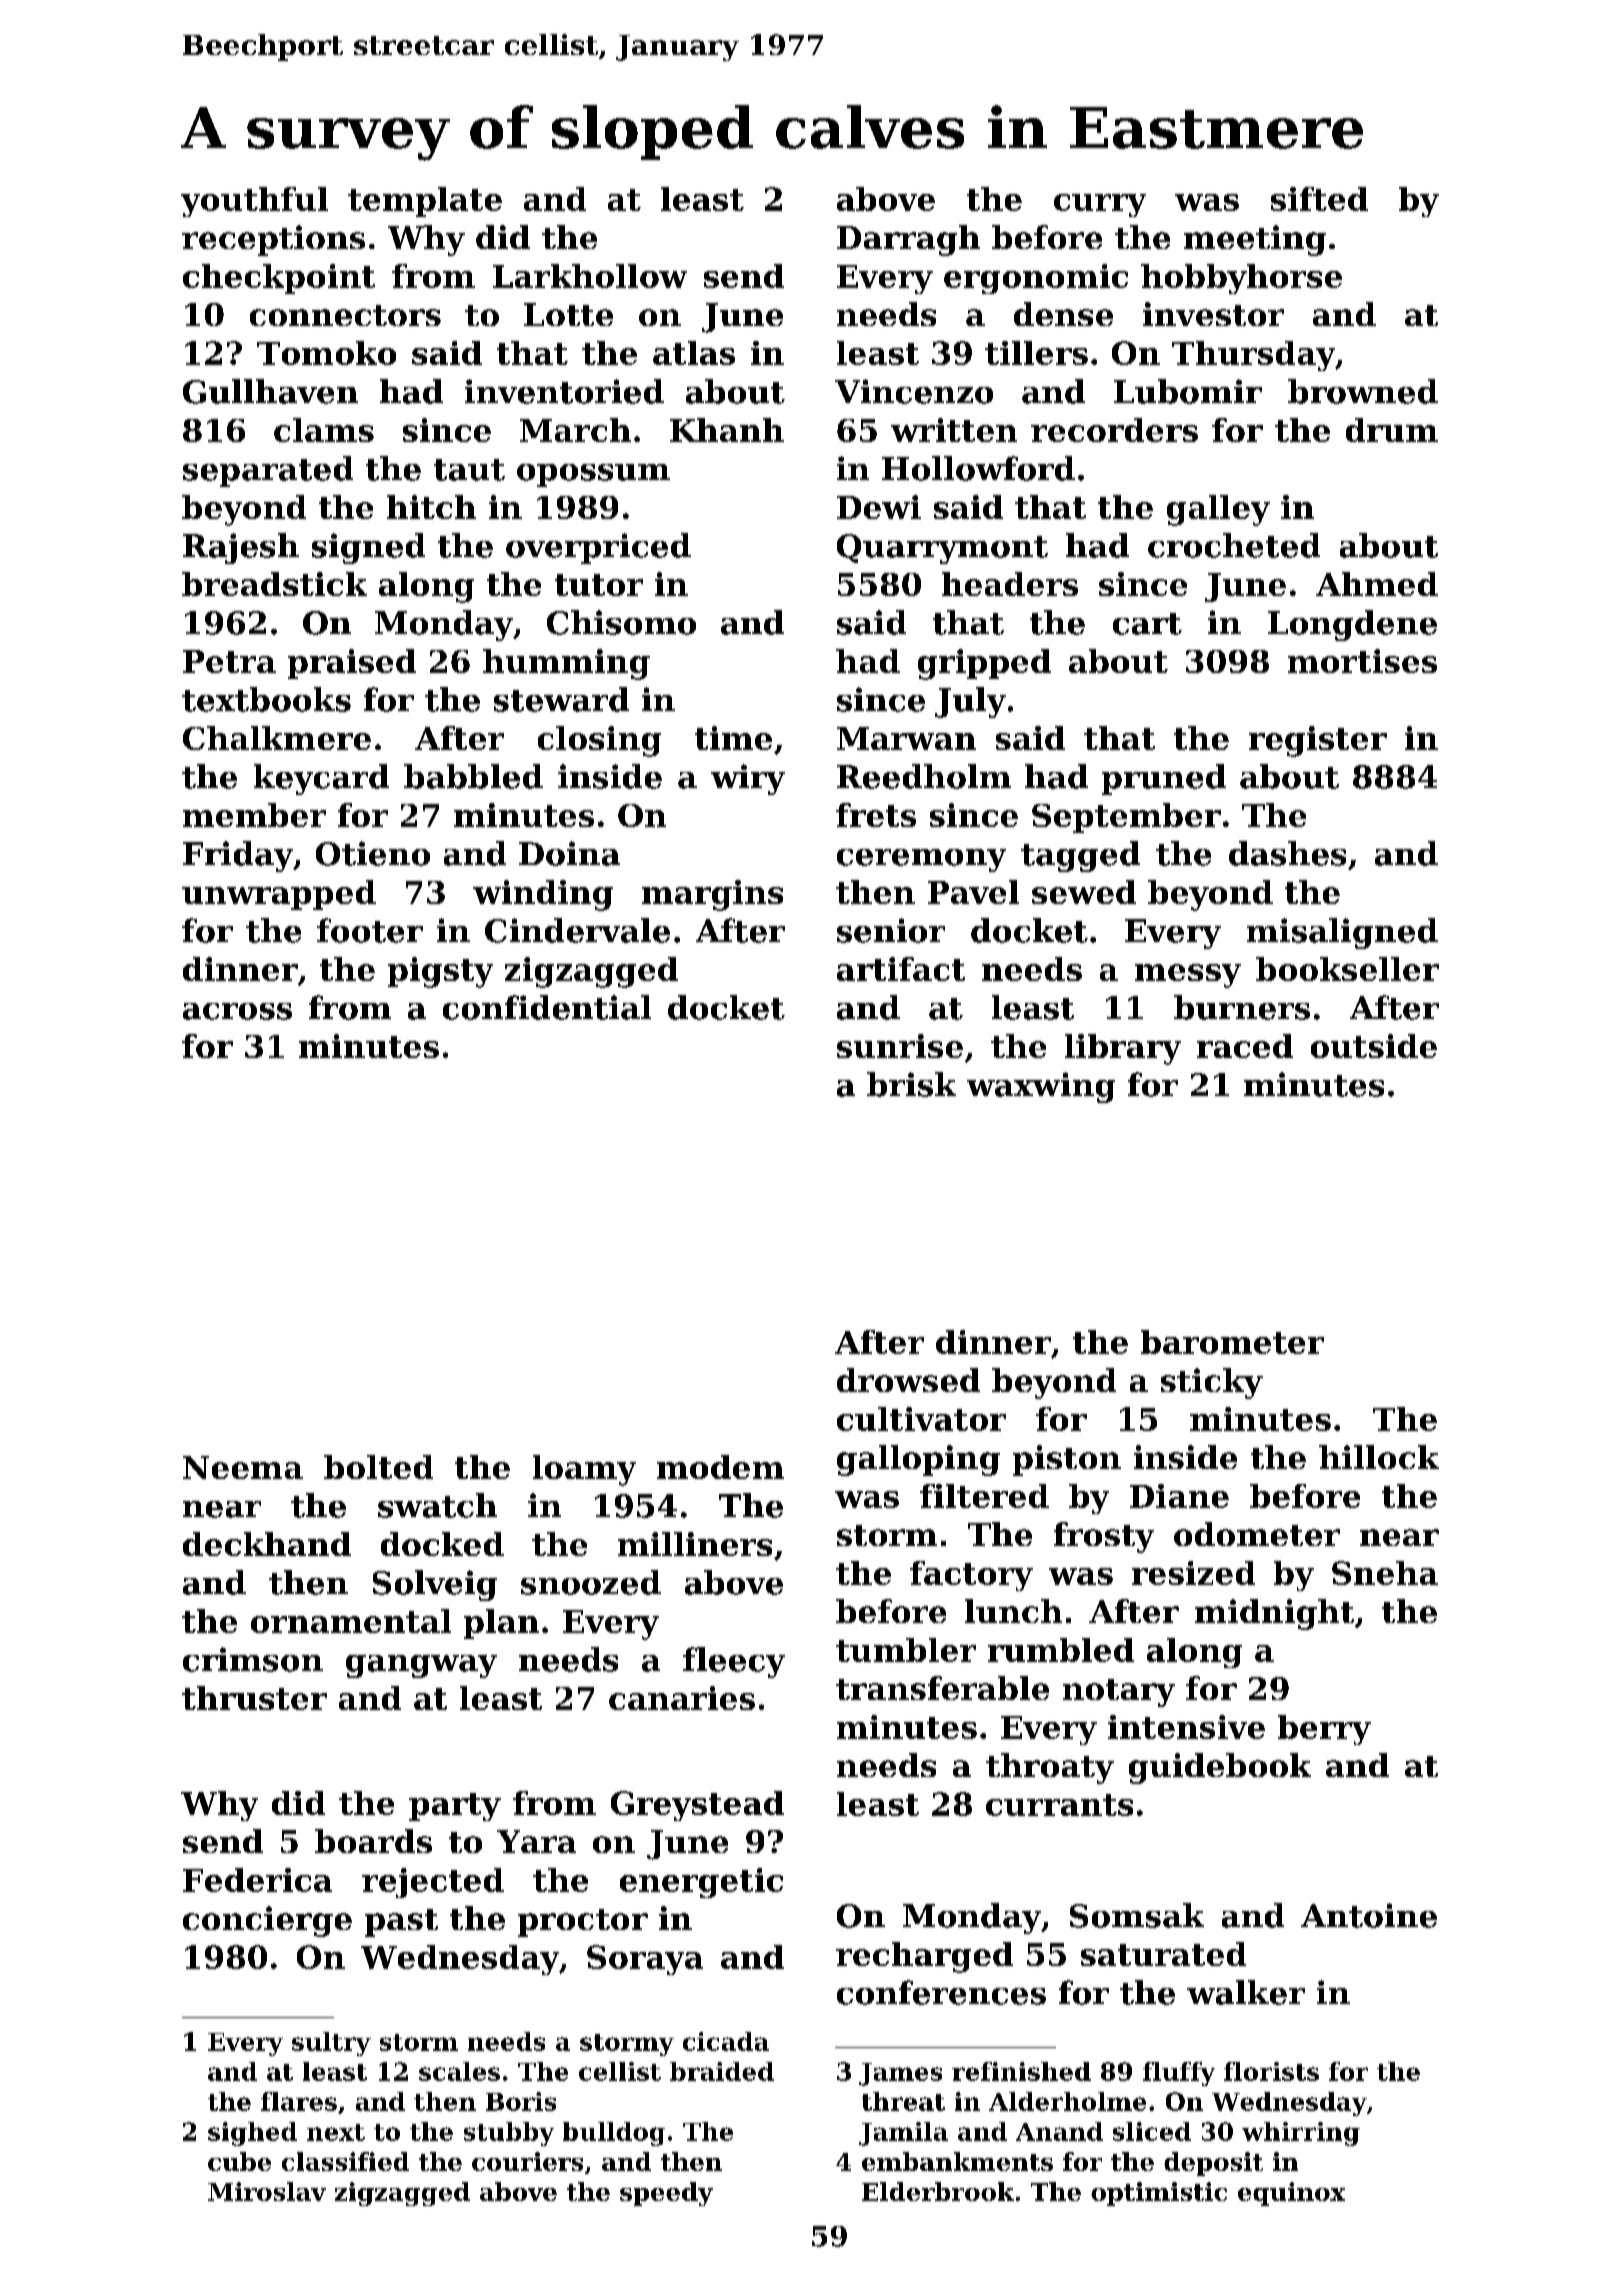 Image resolution: width=1620 pixels, height=2292 pixels. What do you see at coordinates (1324, 1730) in the screenshot?
I see `berry` at bounding box center [1324, 1730].
